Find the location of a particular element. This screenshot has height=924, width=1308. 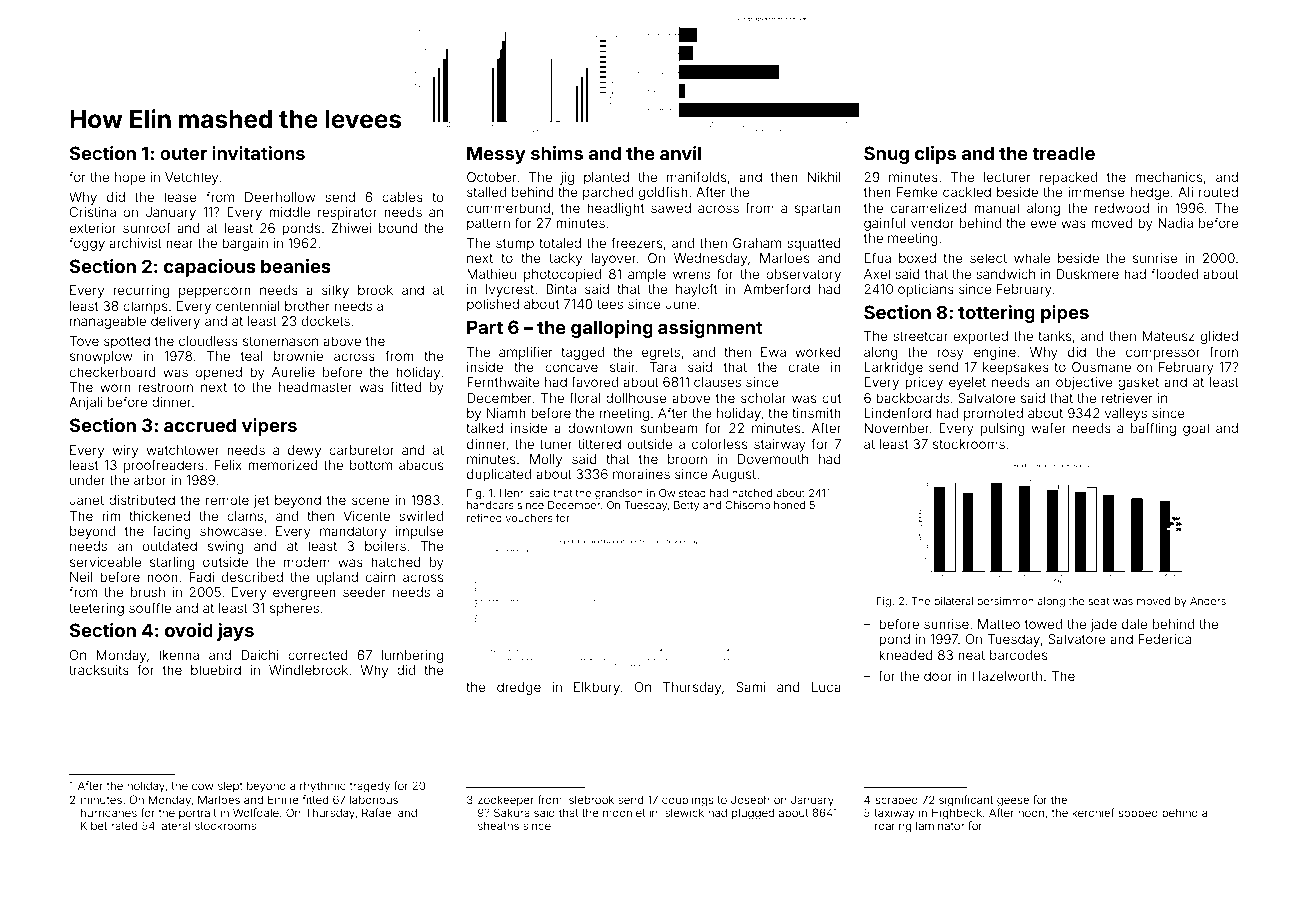

arbor is located at coordinates (150, 480).
